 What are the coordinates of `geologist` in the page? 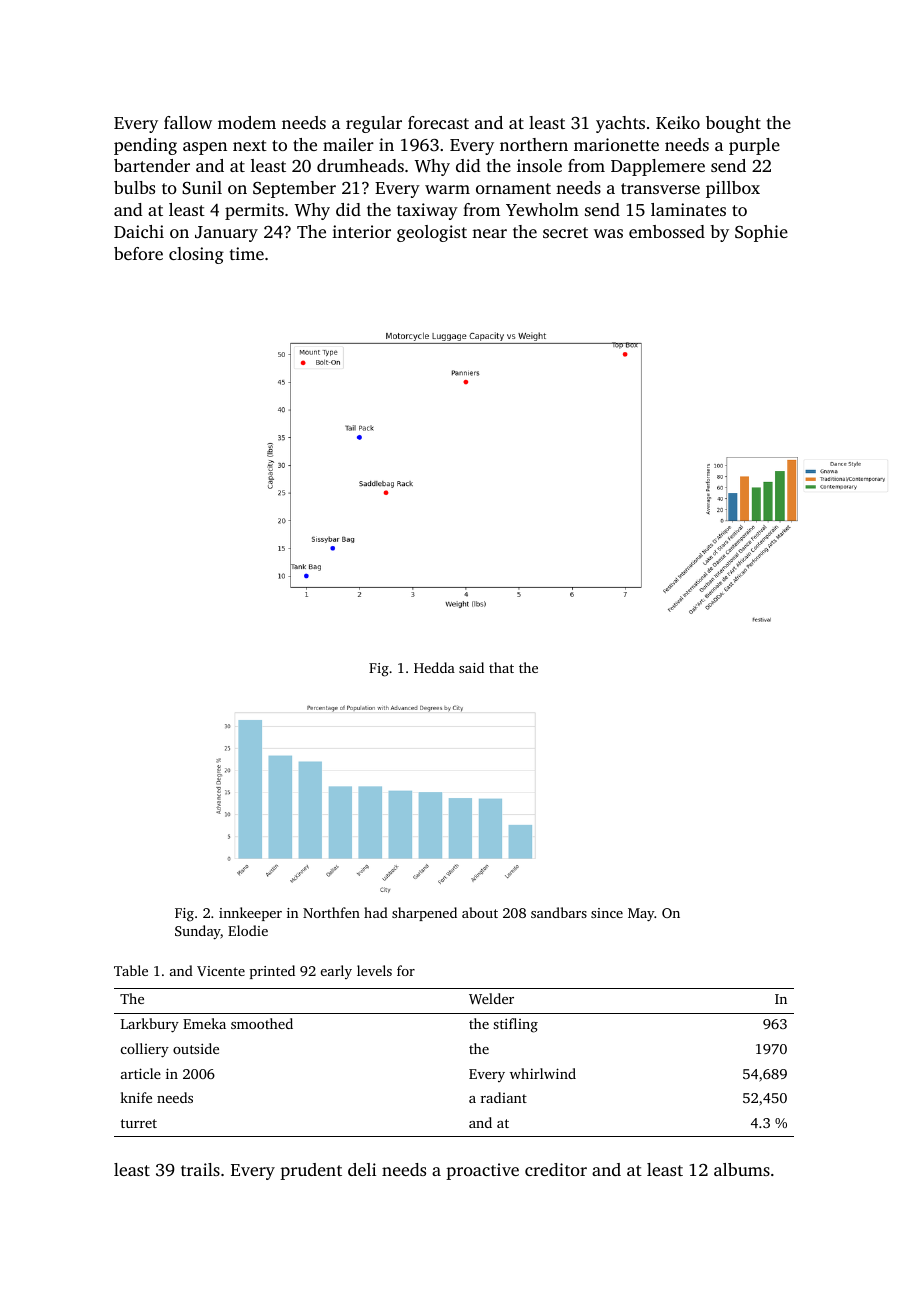 It's located at (432, 233).
